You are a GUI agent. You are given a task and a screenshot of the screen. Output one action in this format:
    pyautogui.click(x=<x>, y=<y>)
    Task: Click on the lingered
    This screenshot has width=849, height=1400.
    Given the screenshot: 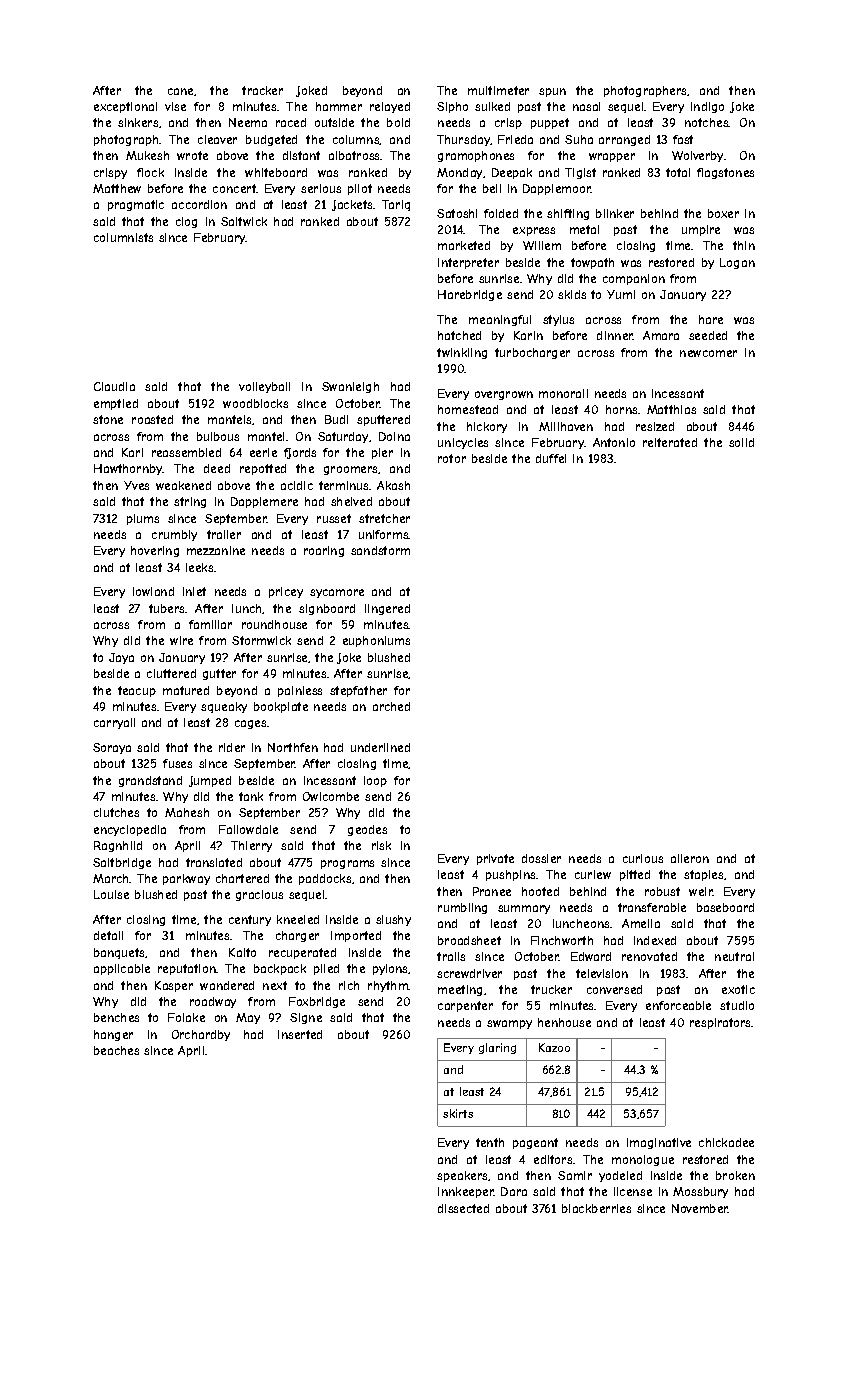 What is the action you would take?
    pyautogui.click(x=387, y=609)
